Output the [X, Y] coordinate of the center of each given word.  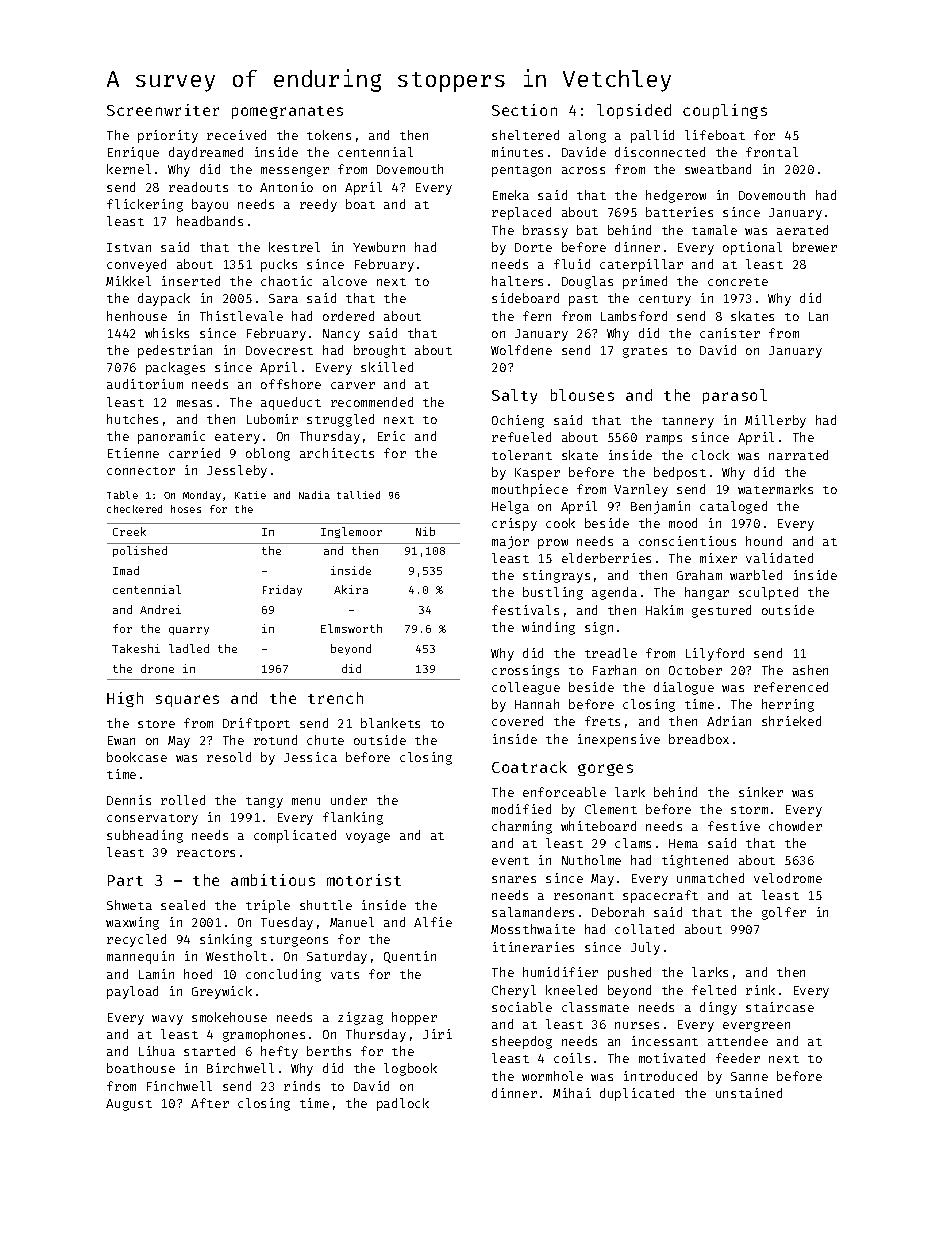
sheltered [525, 135]
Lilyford [715, 654]
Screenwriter [163, 110]
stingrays [556, 576]
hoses [186, 509]
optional [752, 248]
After [210, 1103]
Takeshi [136, 648]
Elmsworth [351, 628]
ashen [810, 670]
